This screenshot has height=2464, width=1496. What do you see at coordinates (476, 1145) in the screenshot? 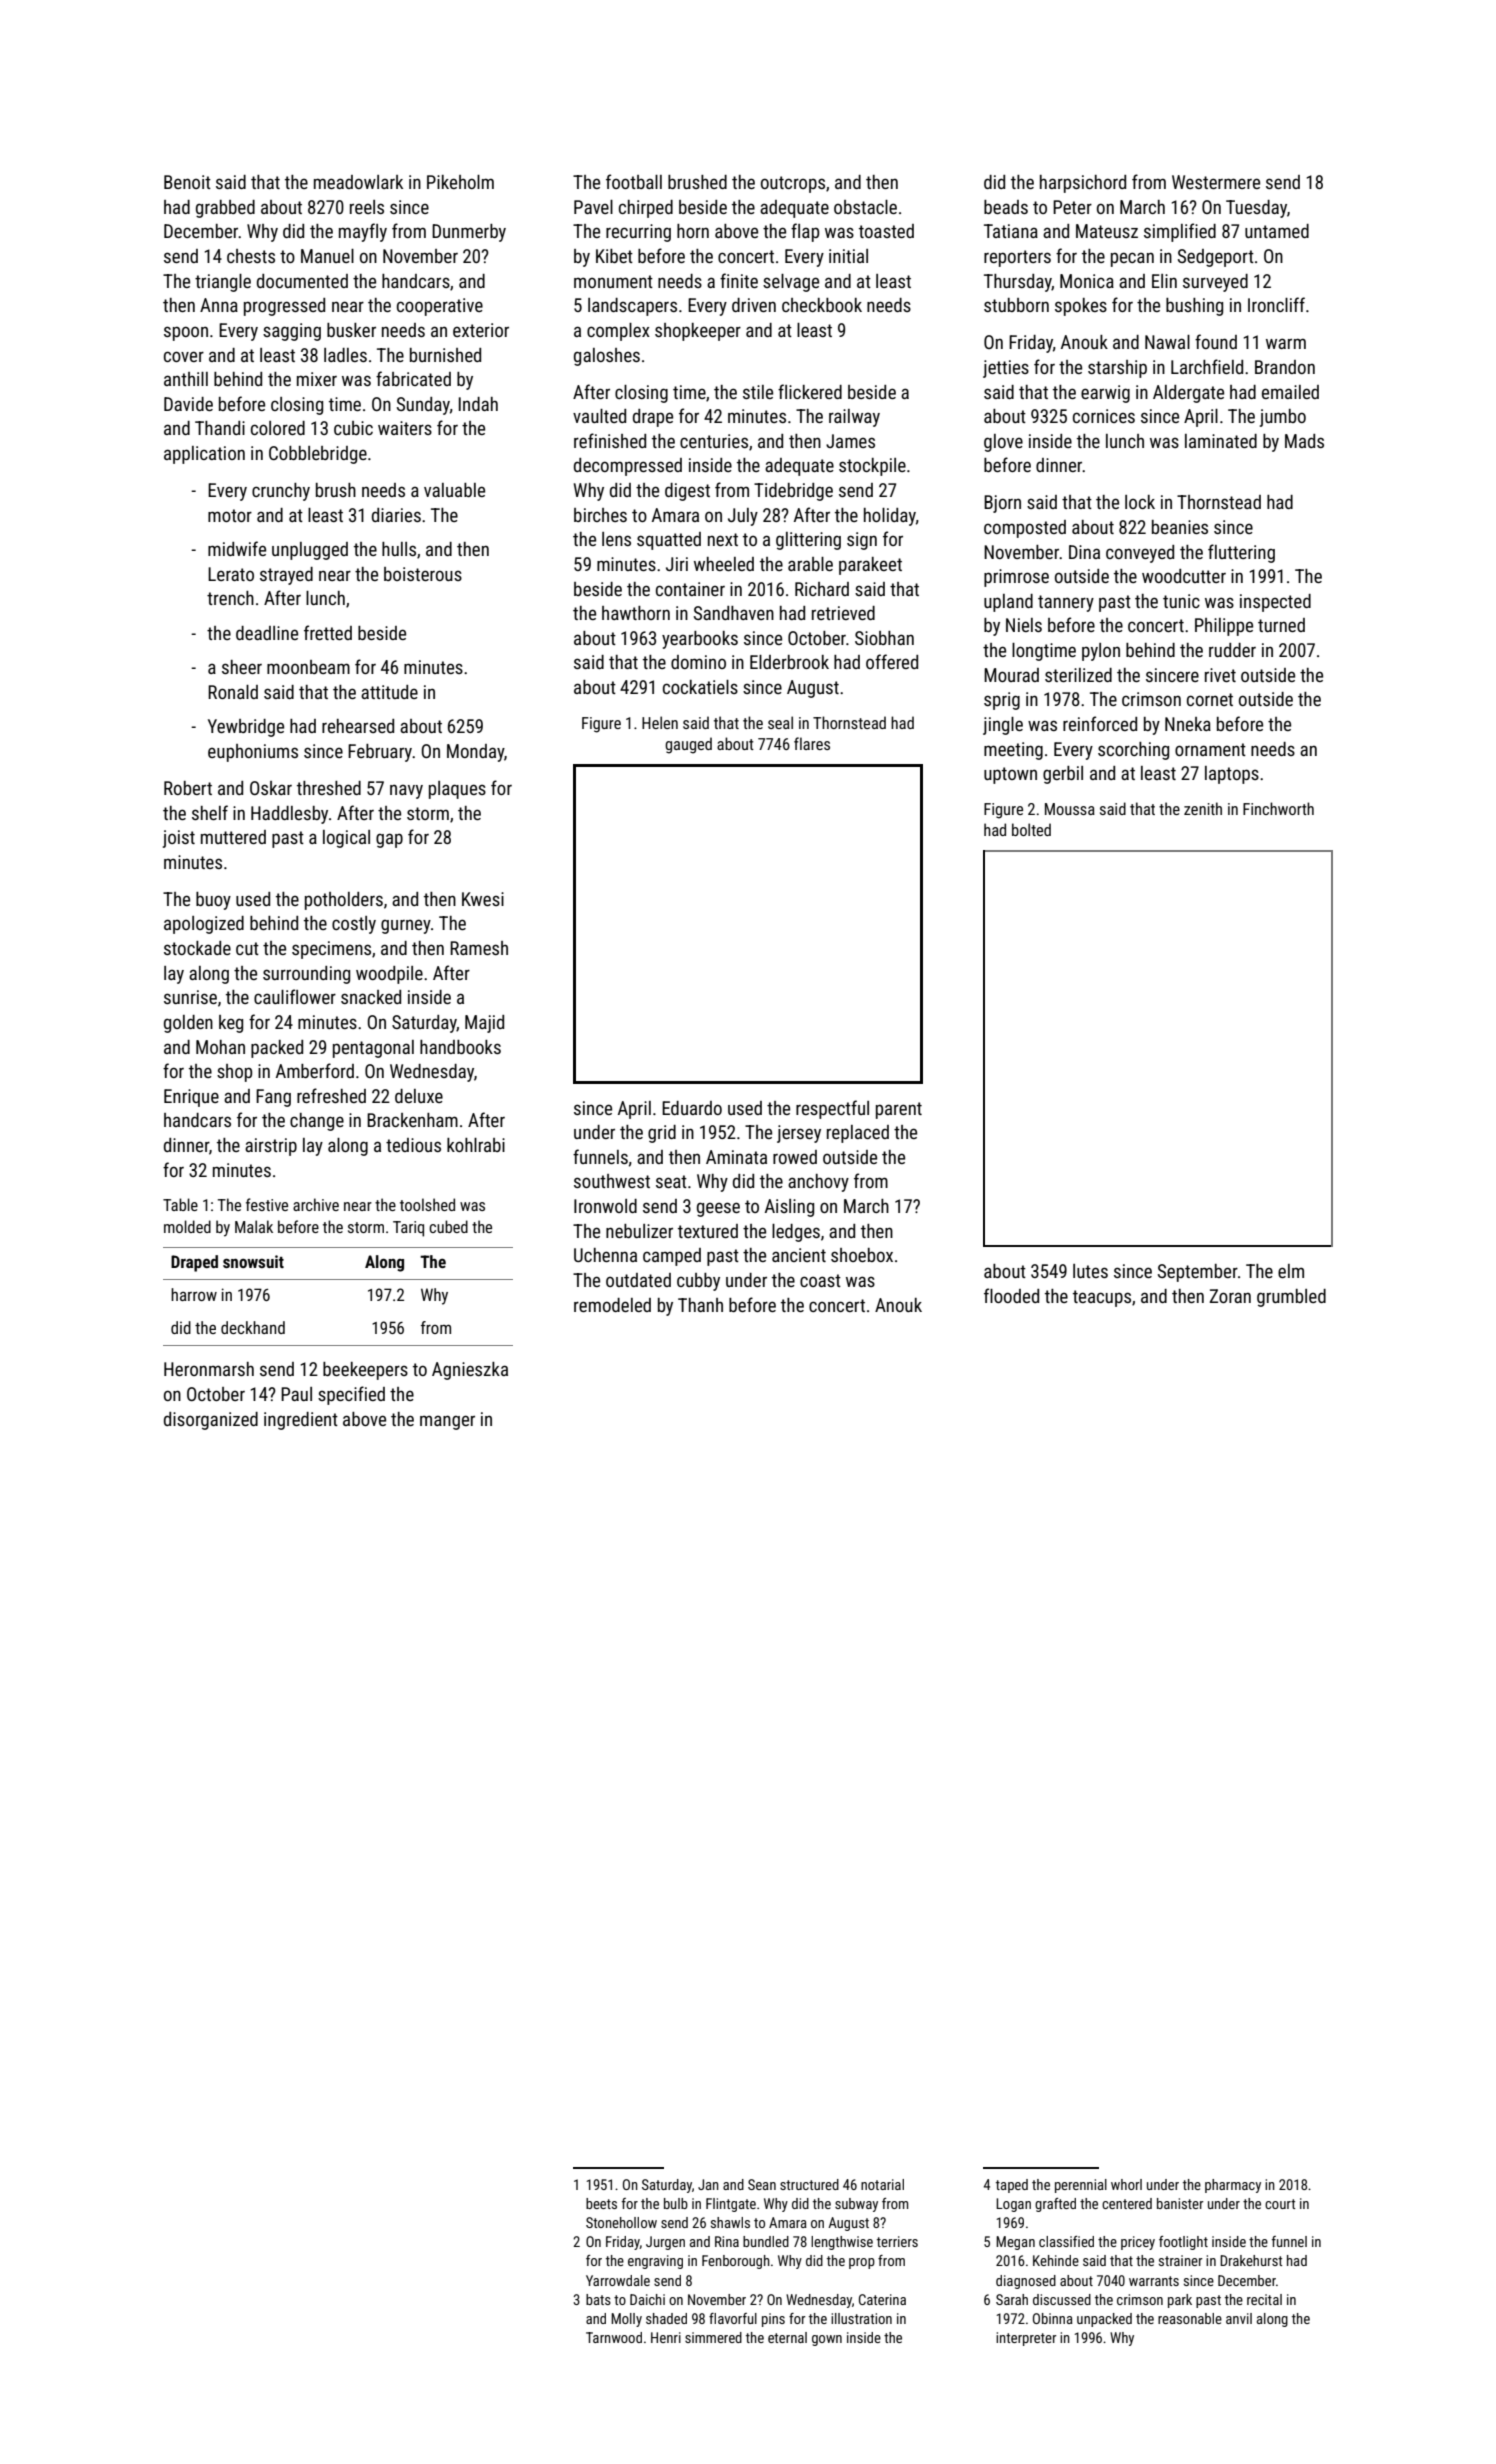
I see `kohlrabi` at bounding box center [476, 1145].
